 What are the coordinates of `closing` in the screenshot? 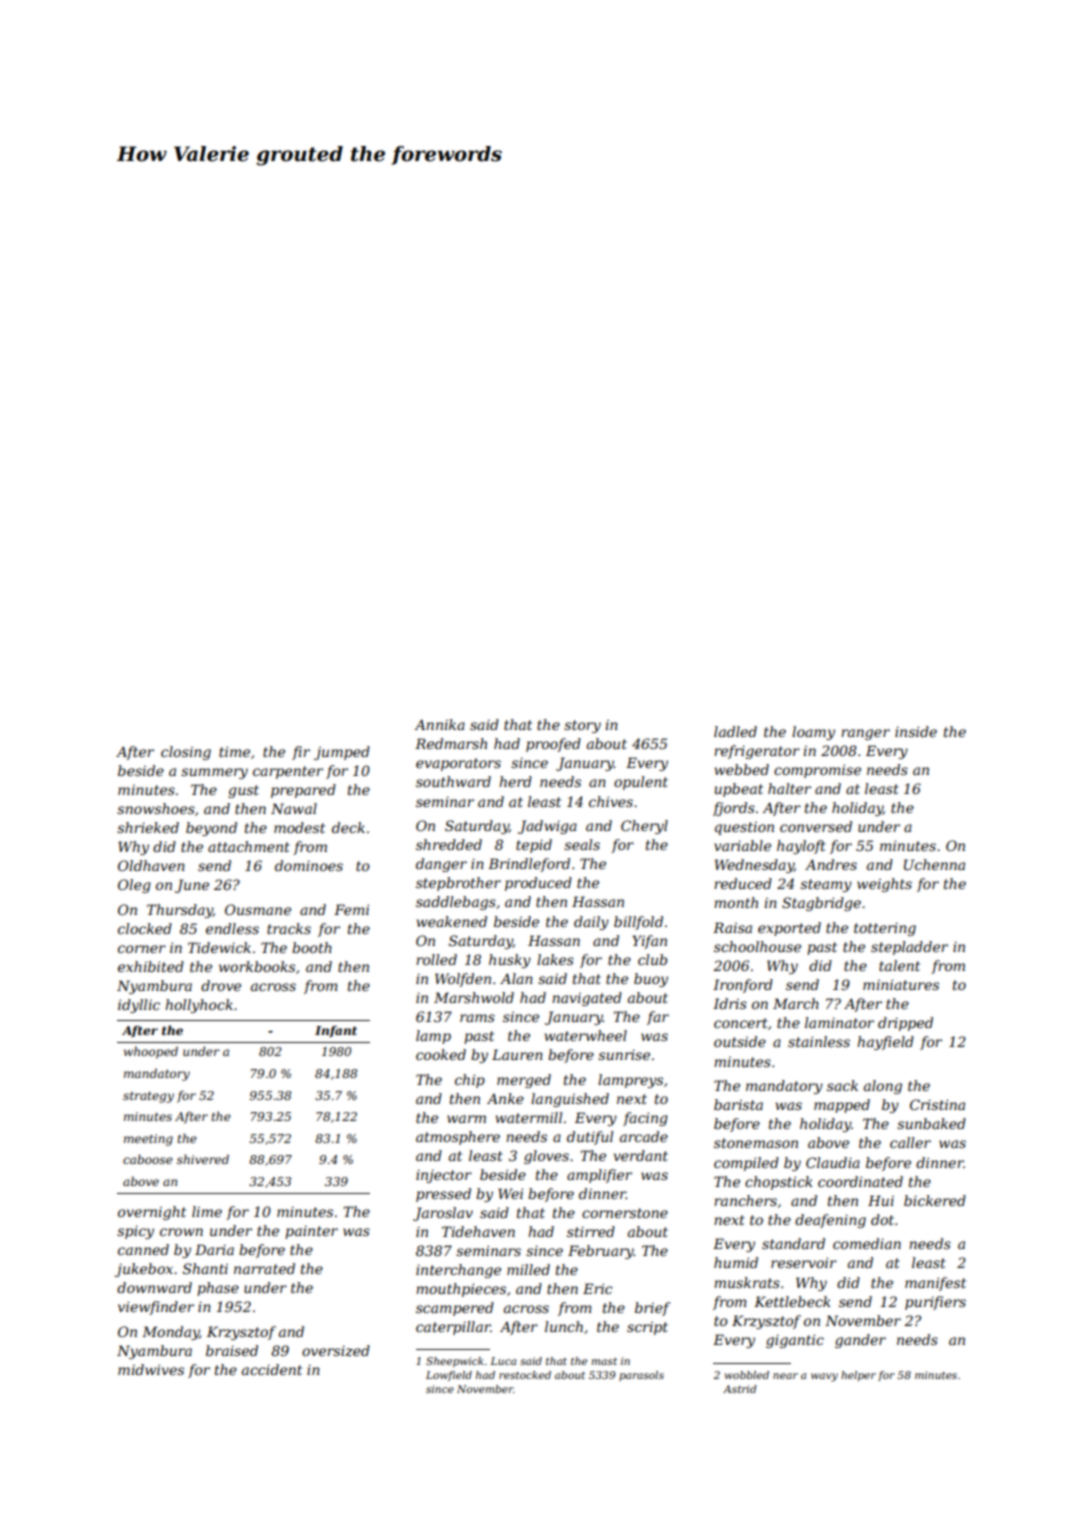 It's located at (186, 753).
